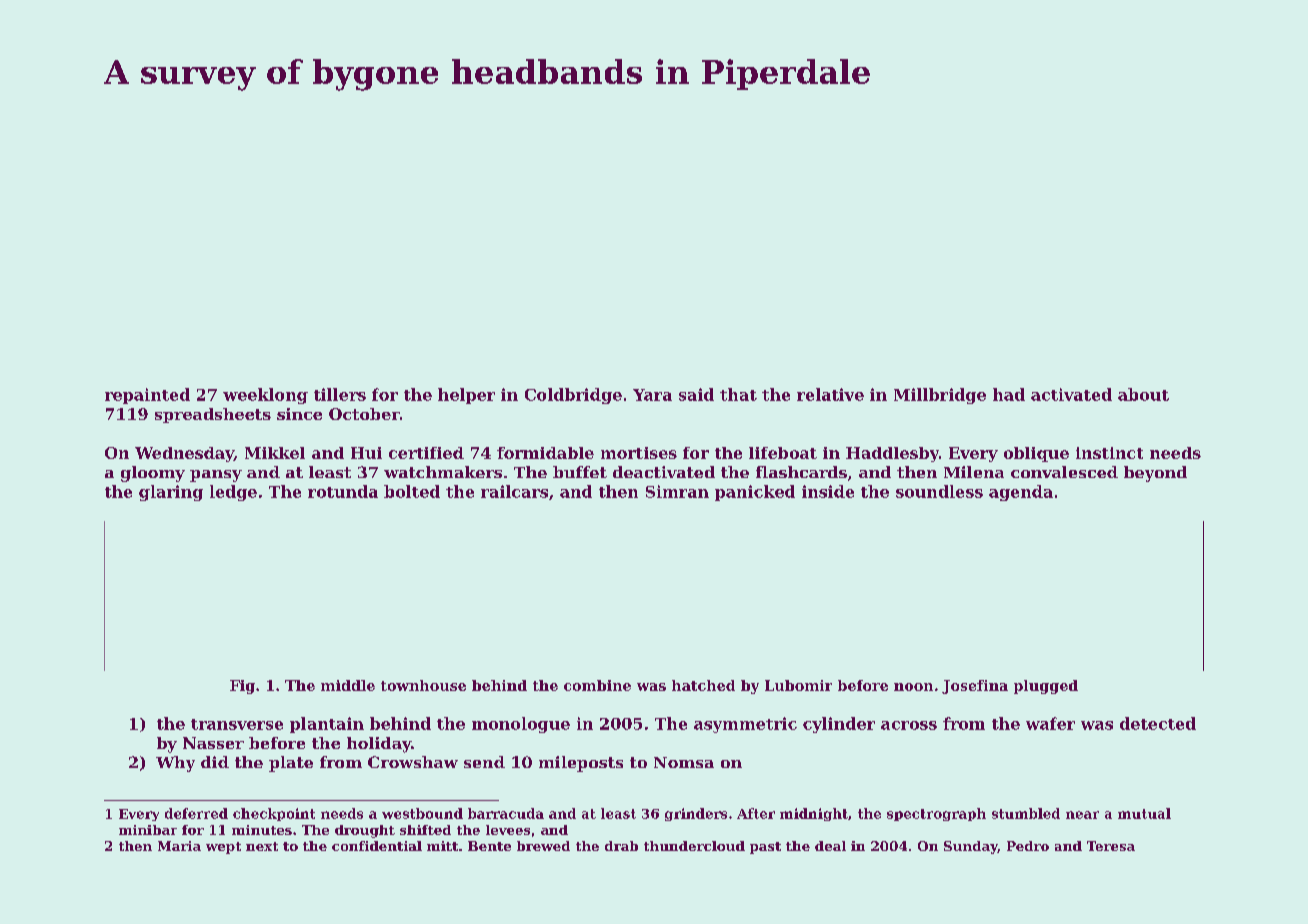  What do you see at coordinates (242, 687) in the screenshot?
I see `Fig` at bounding box center [242, 687].
